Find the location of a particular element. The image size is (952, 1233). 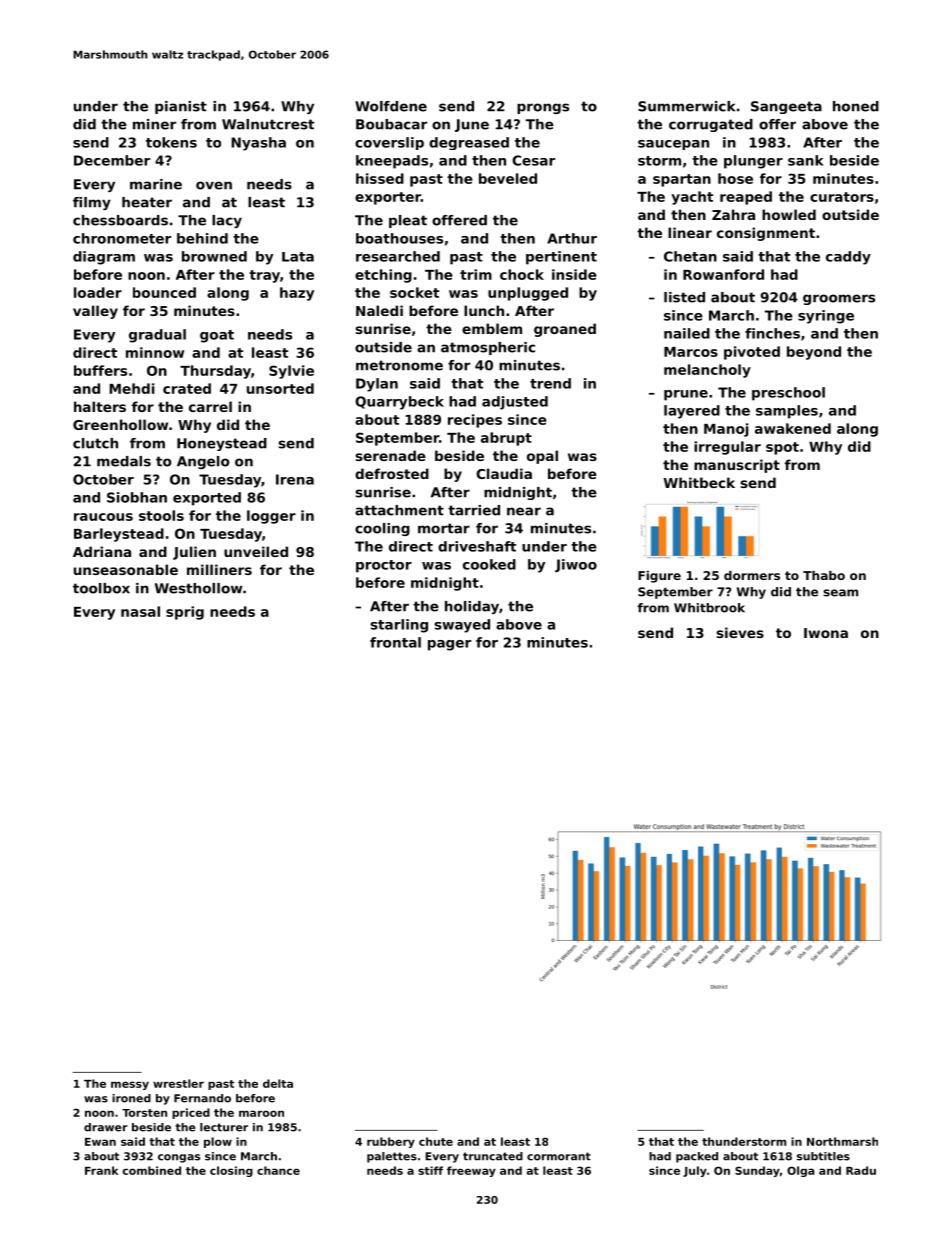

Nyasha is located at coordinates (258, 144).
